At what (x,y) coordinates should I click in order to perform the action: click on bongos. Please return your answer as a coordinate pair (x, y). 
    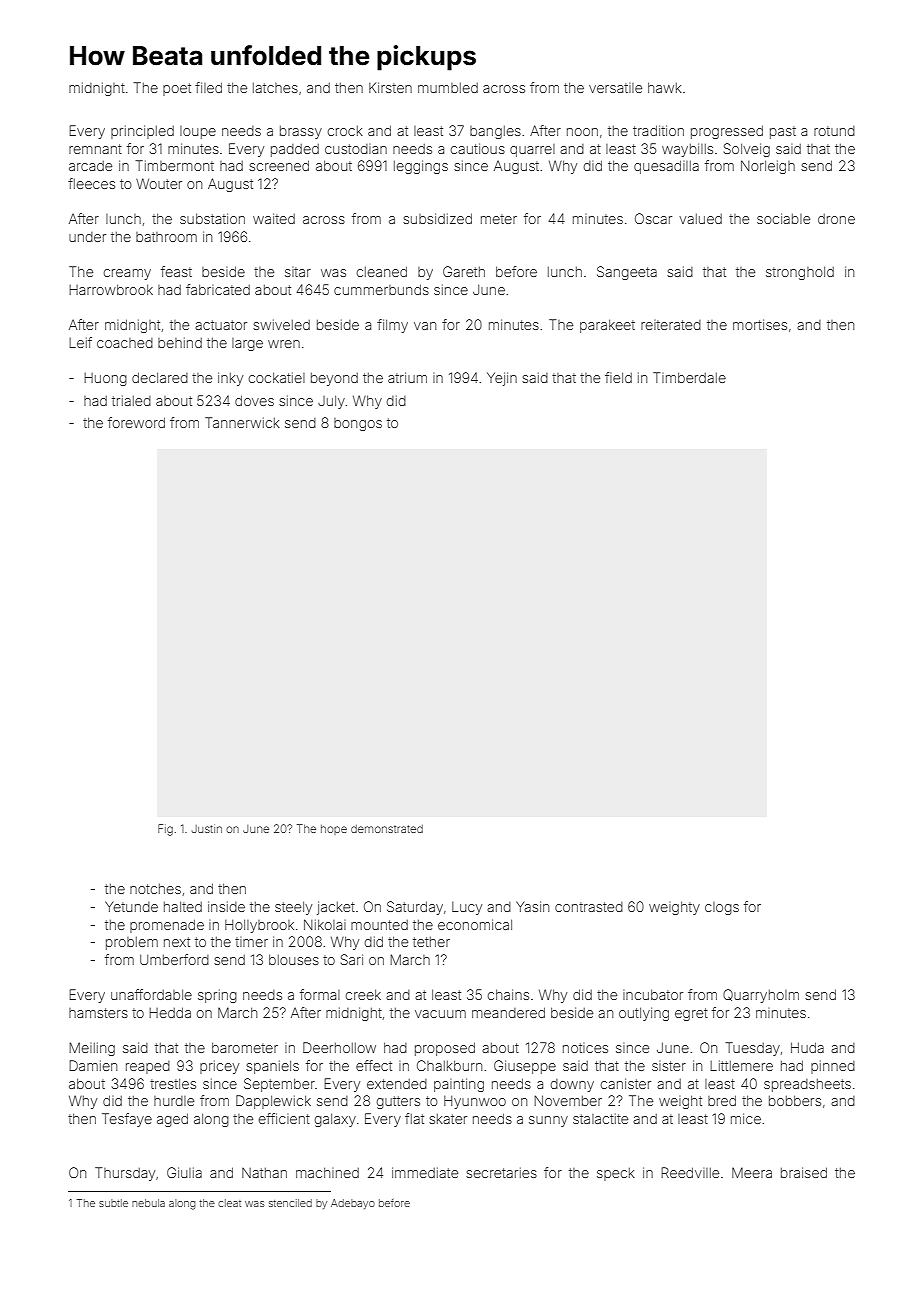
    Looking at the image, I should click on (358, 424).
